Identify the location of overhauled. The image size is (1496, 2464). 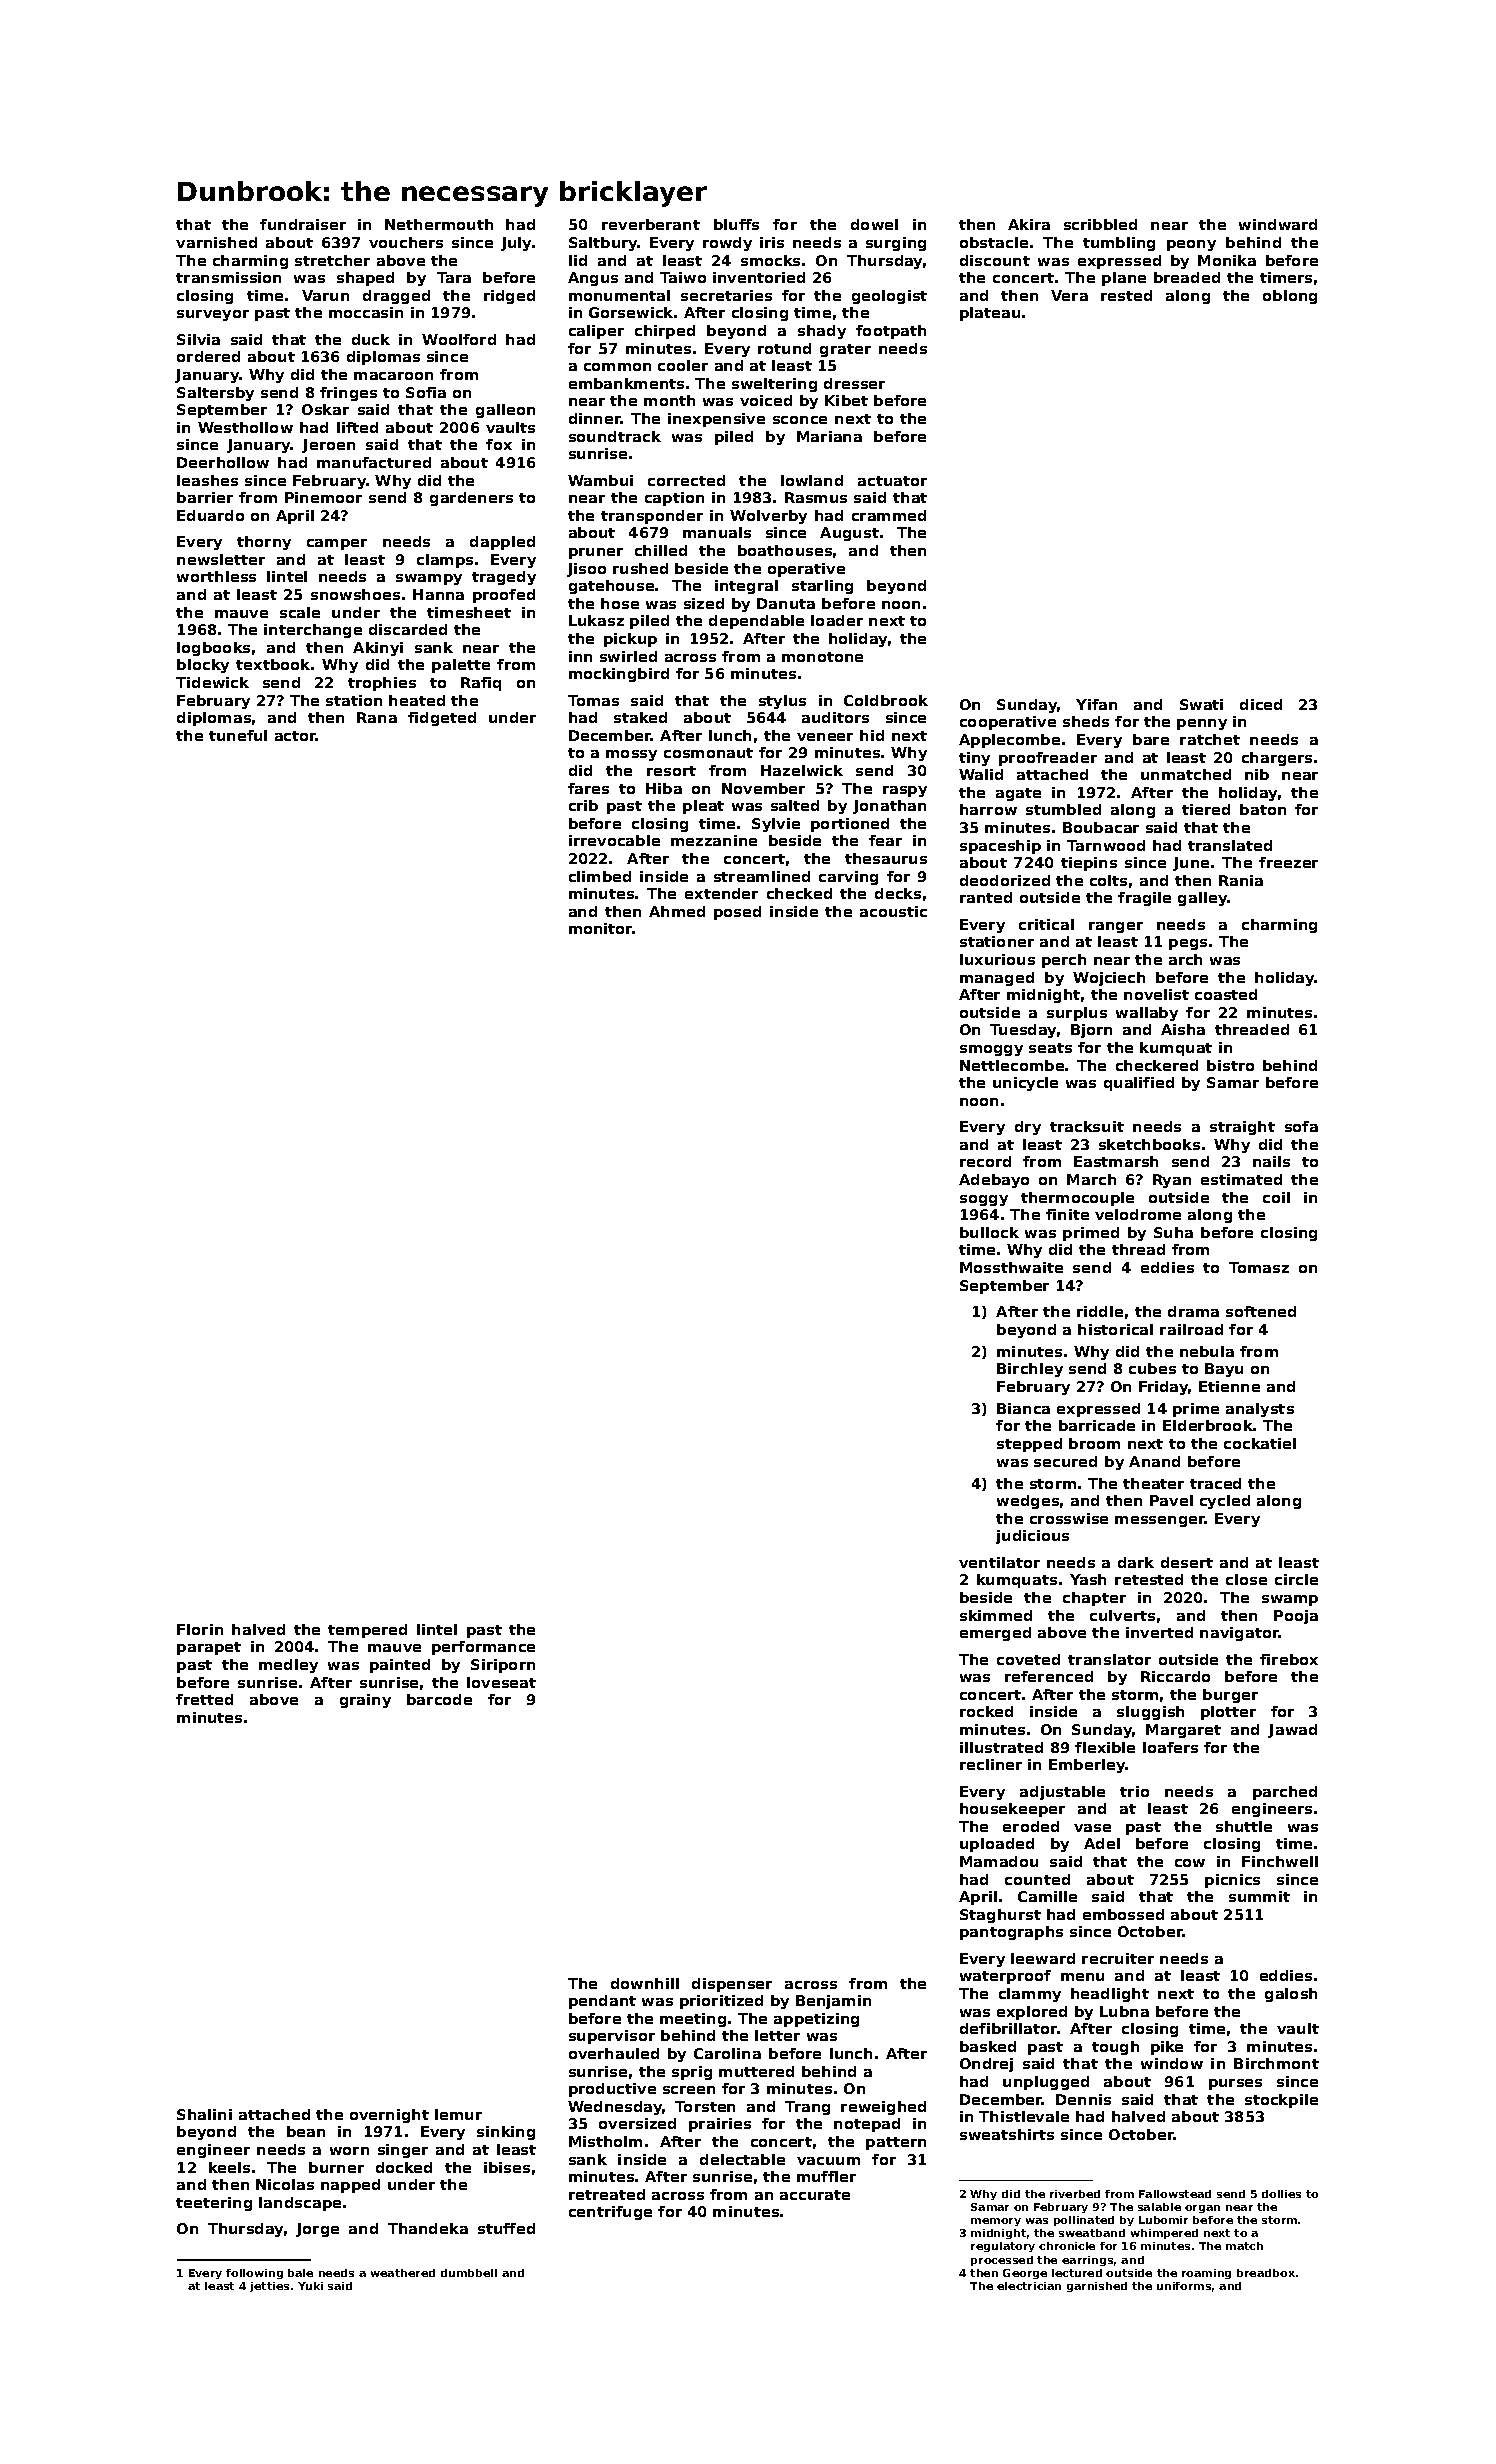
(614, 2053).
